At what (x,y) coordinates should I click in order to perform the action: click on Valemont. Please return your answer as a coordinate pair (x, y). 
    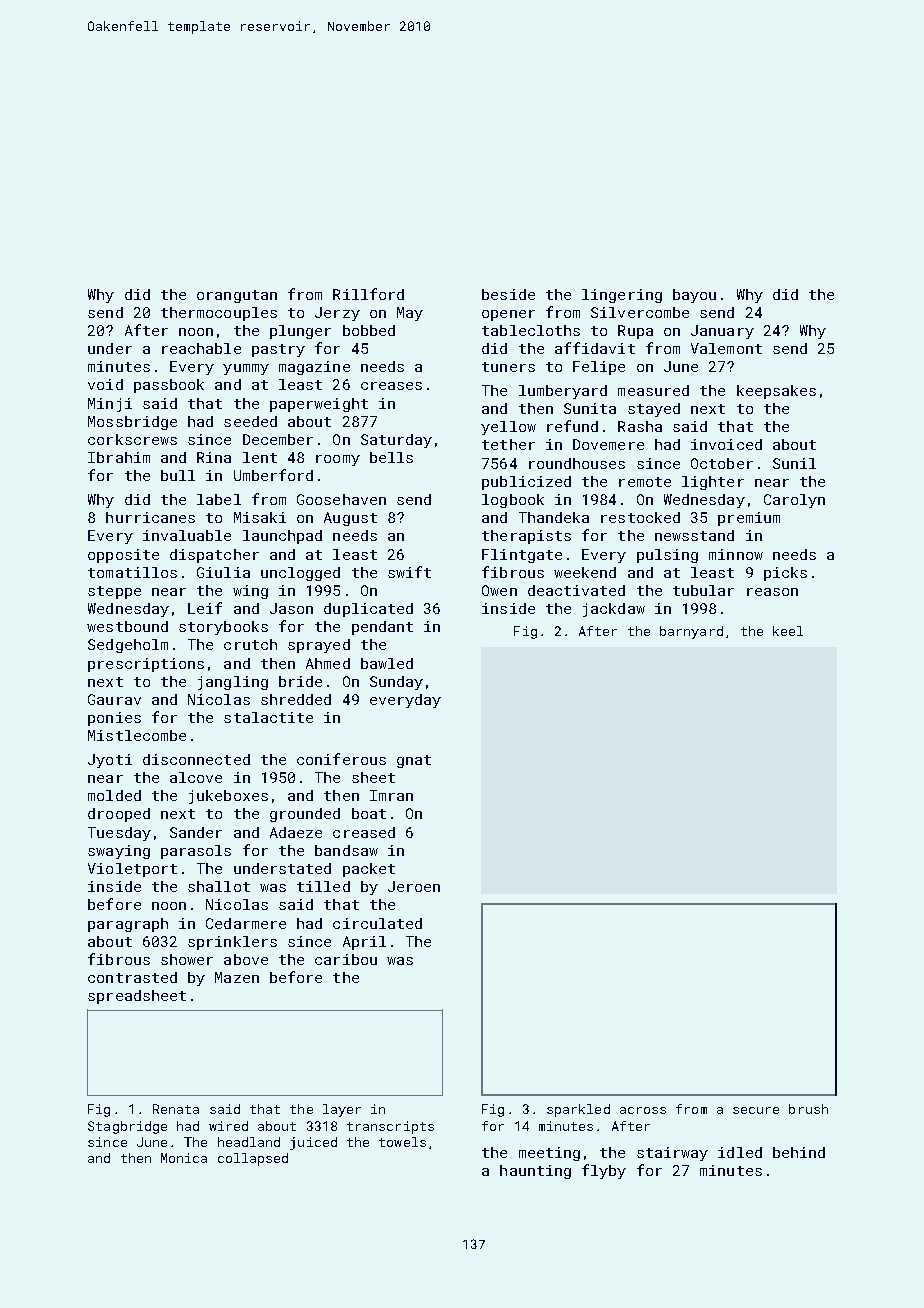
    Looking at the image, I should click on (726, 348).
